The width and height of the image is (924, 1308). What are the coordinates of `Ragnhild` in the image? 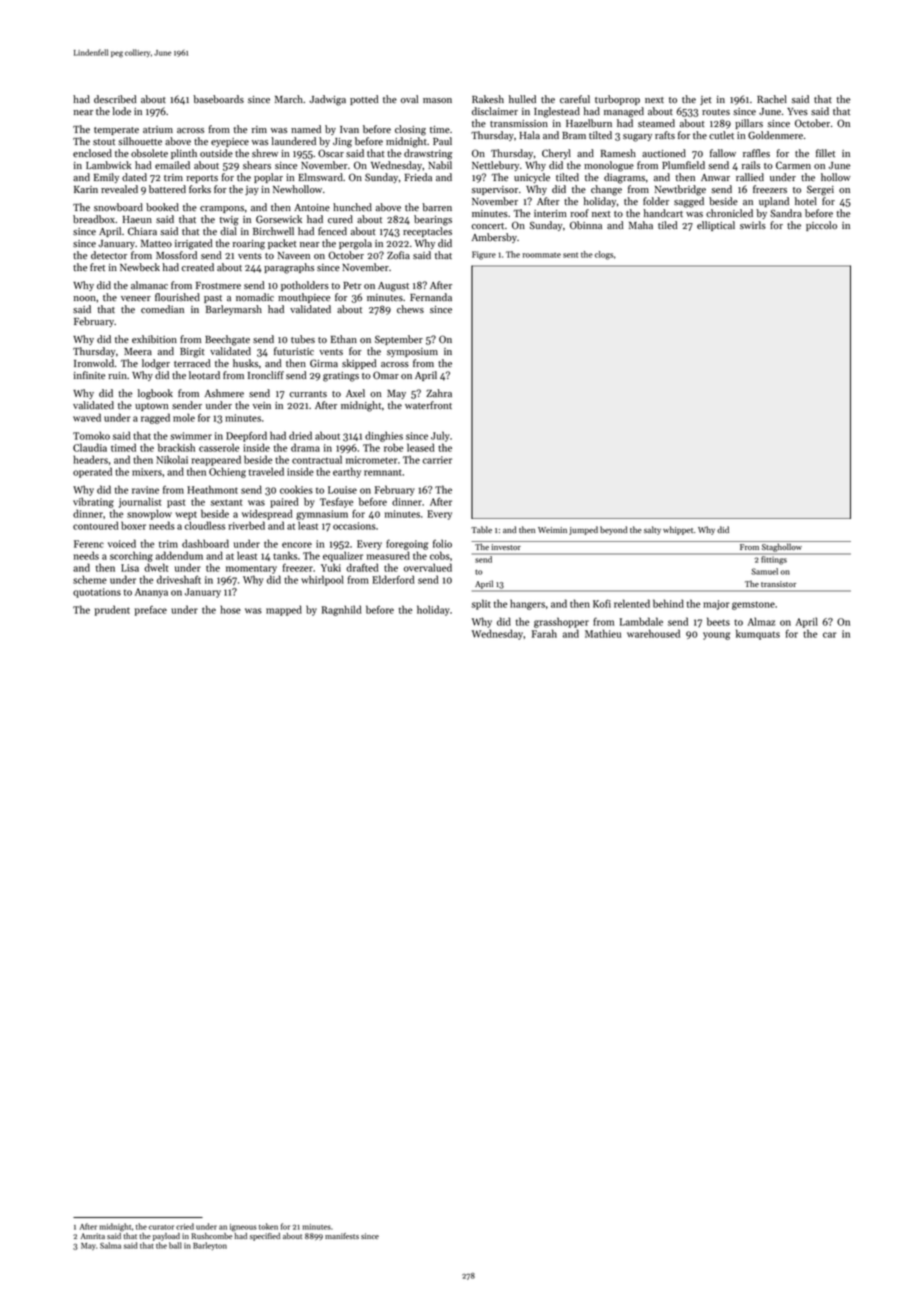 It's located at (341, 610).
